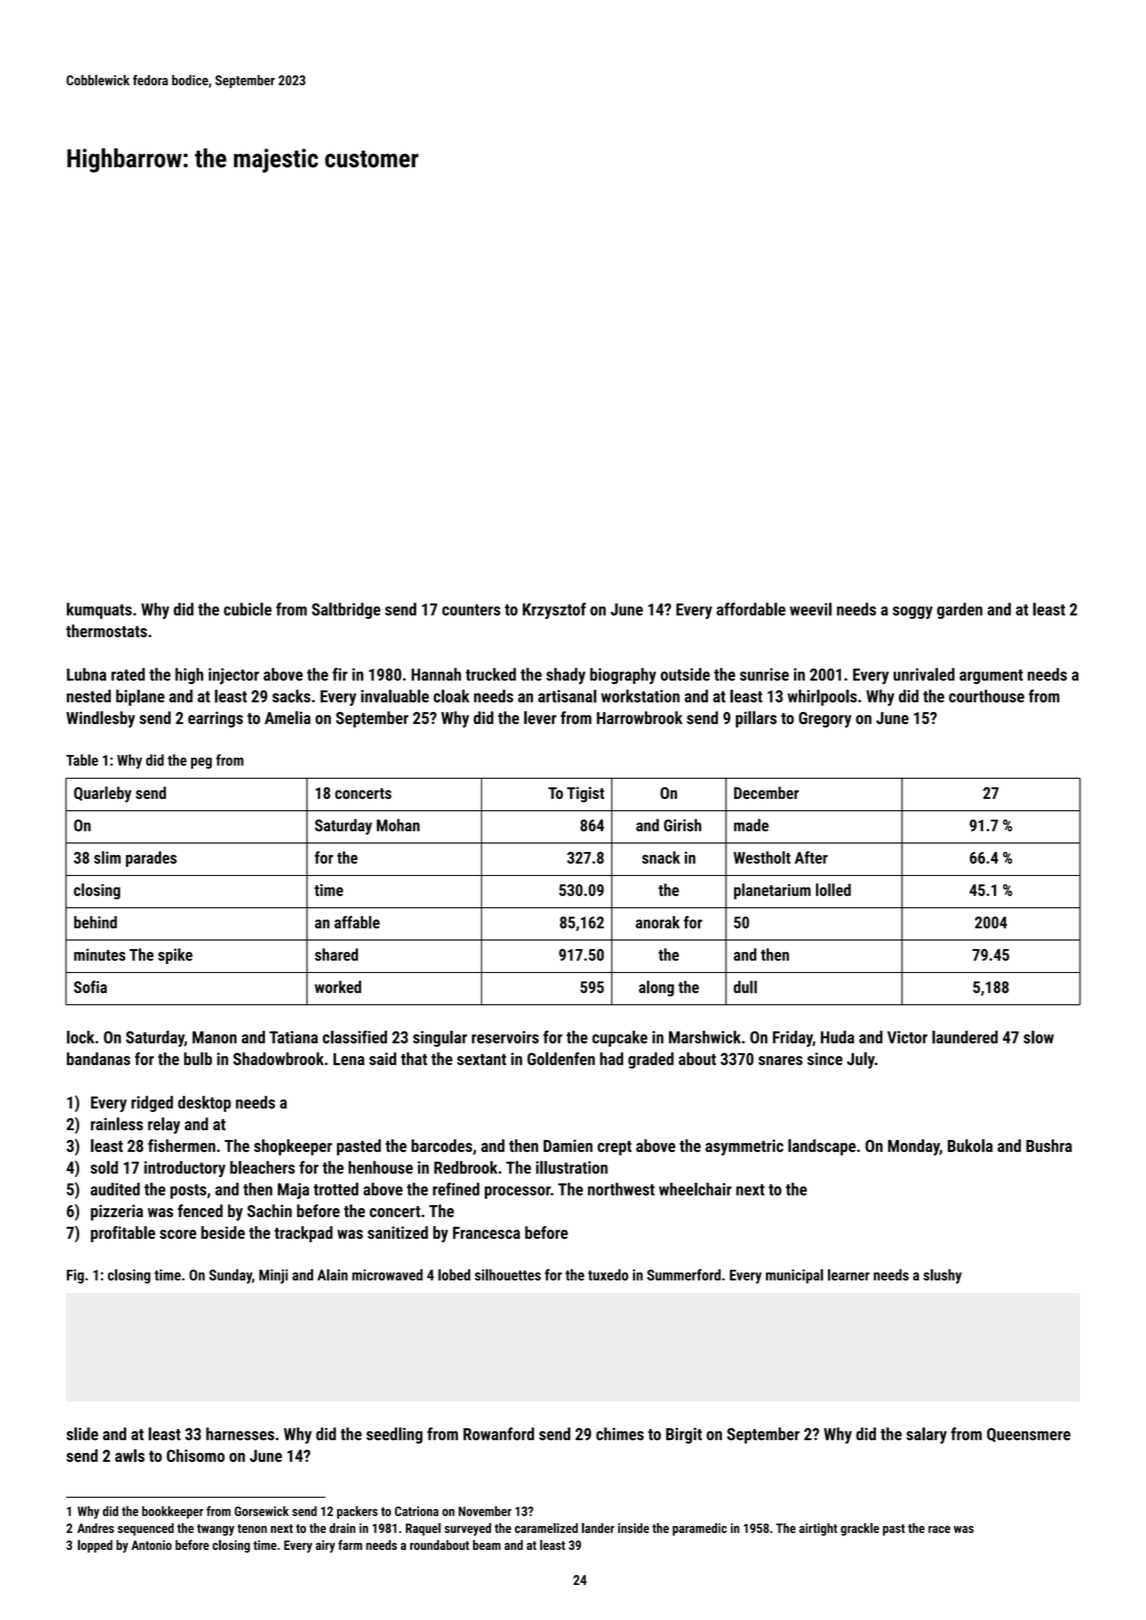  I want to click on affordable, so click(751, 609).
